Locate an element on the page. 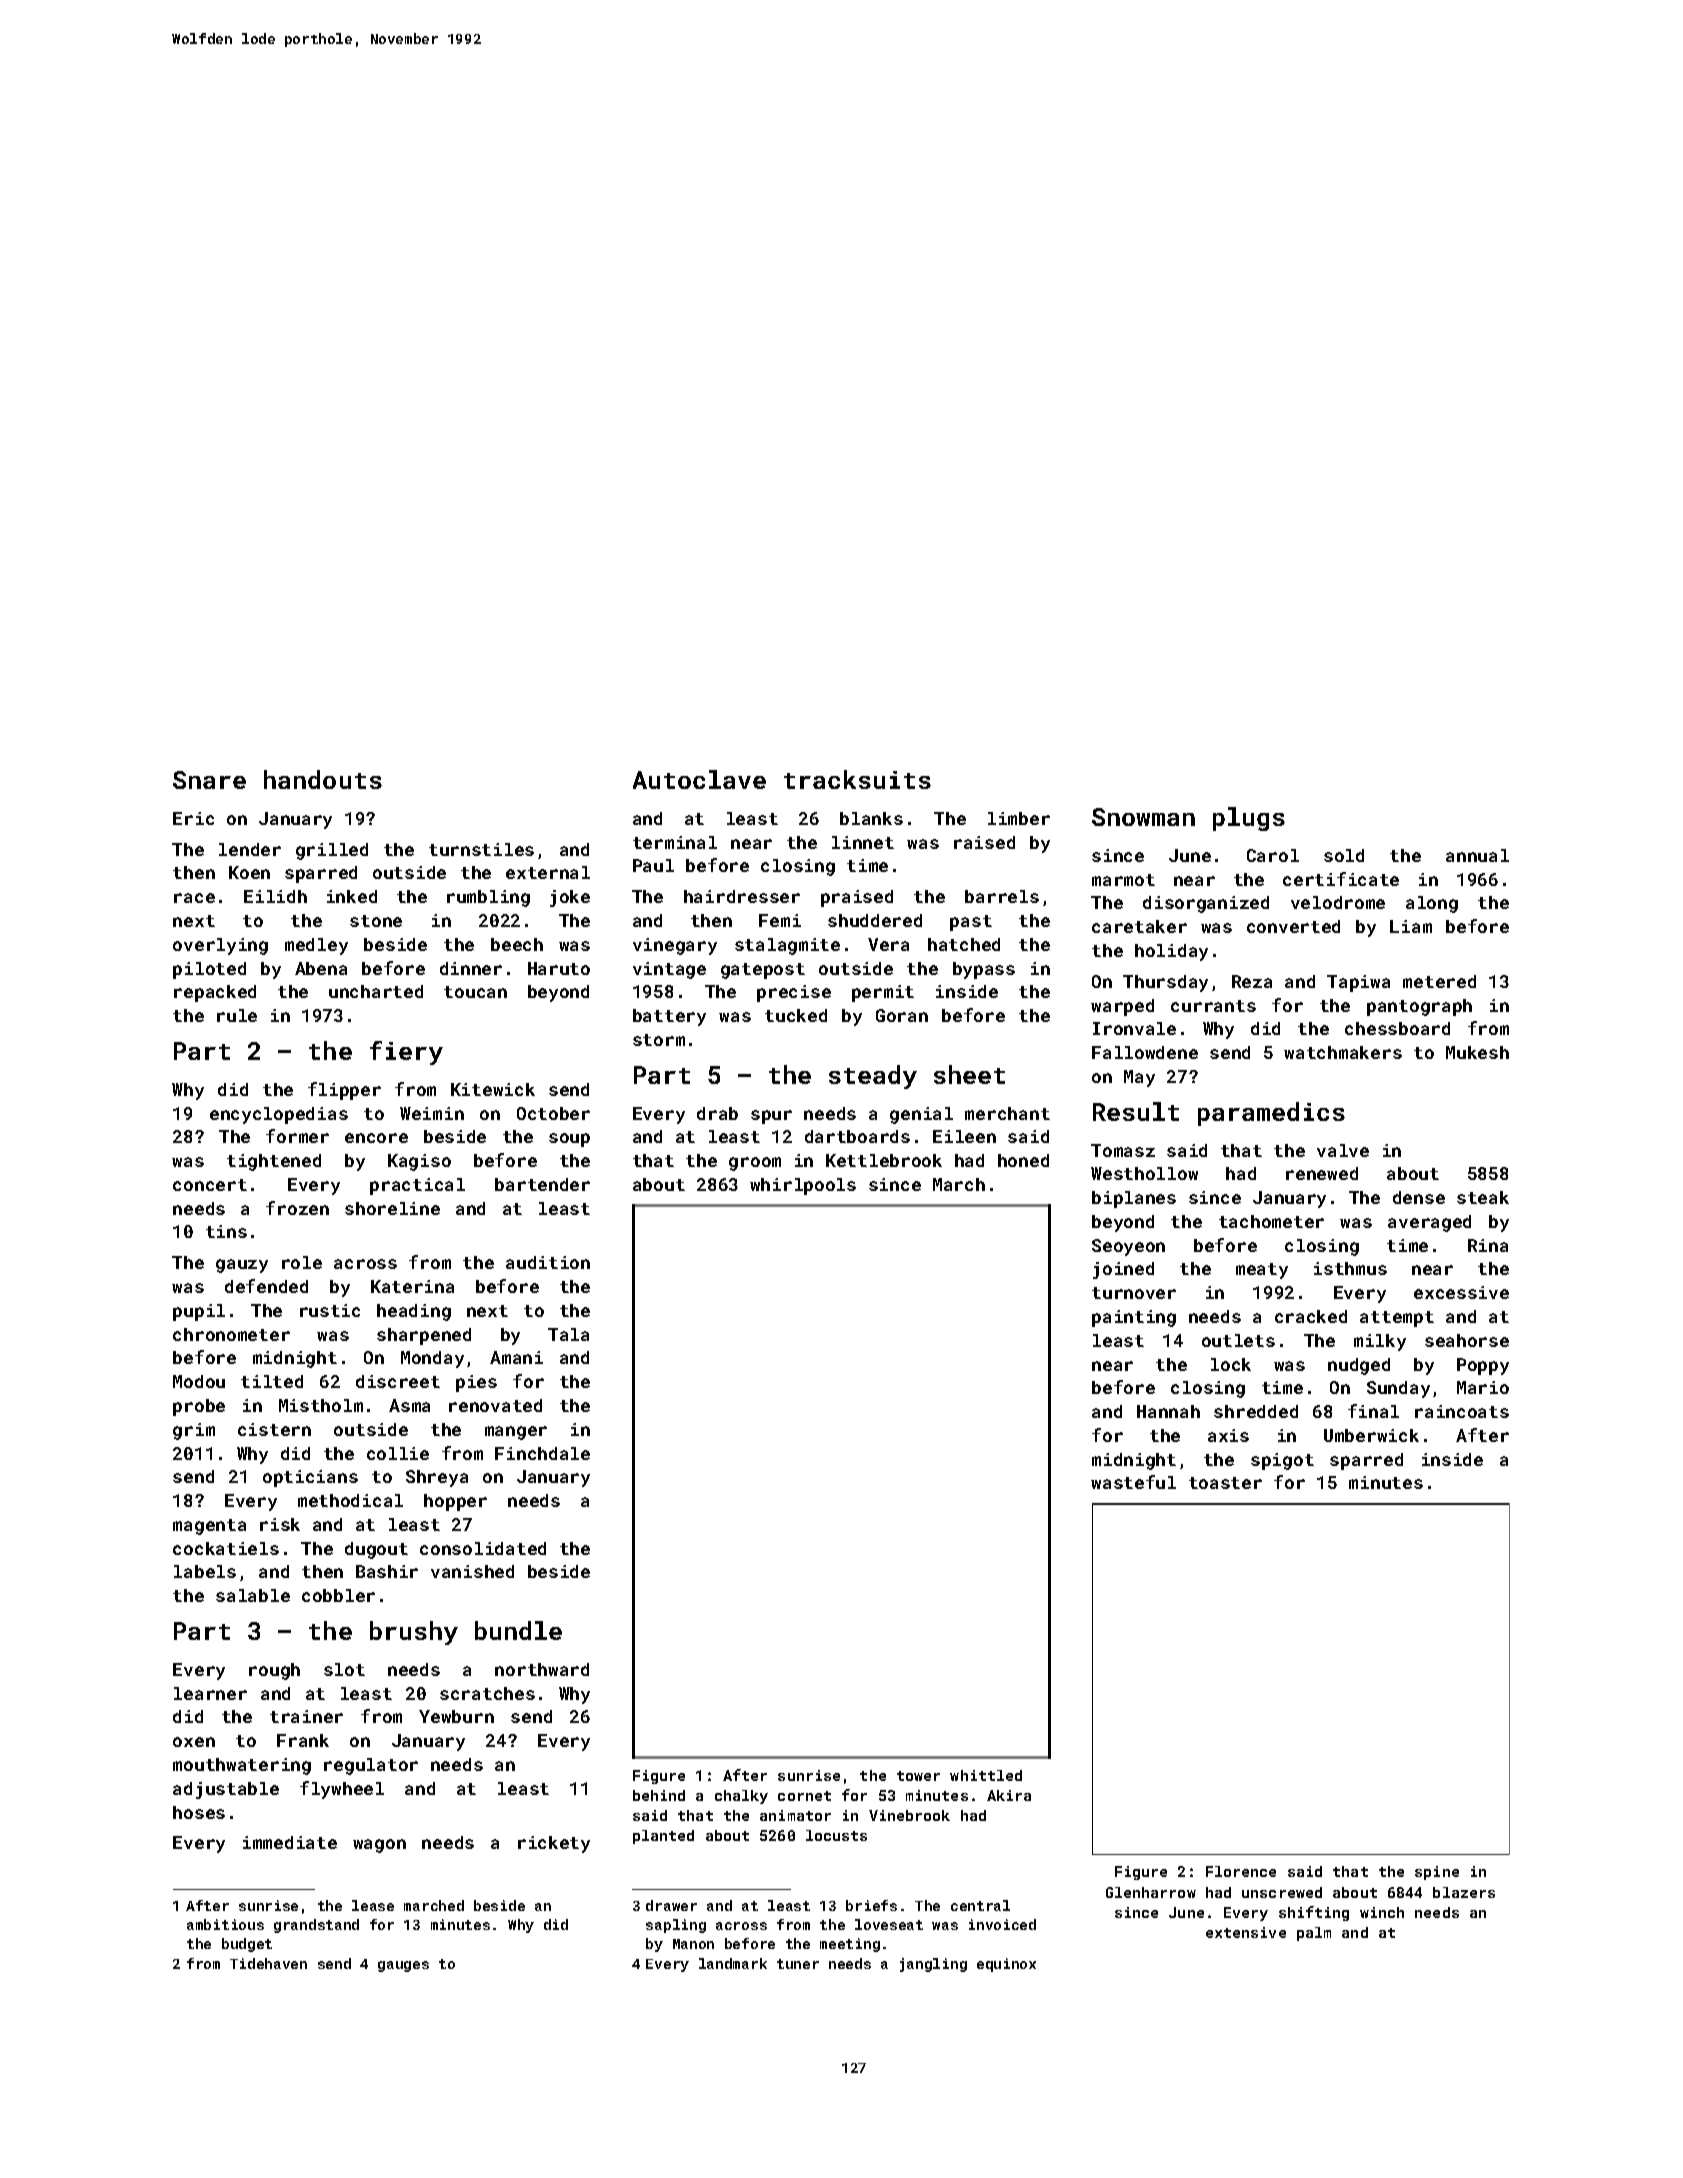 The width and height of the page is (1683, 2178). warped is located at coordinates (1122, 1007).
